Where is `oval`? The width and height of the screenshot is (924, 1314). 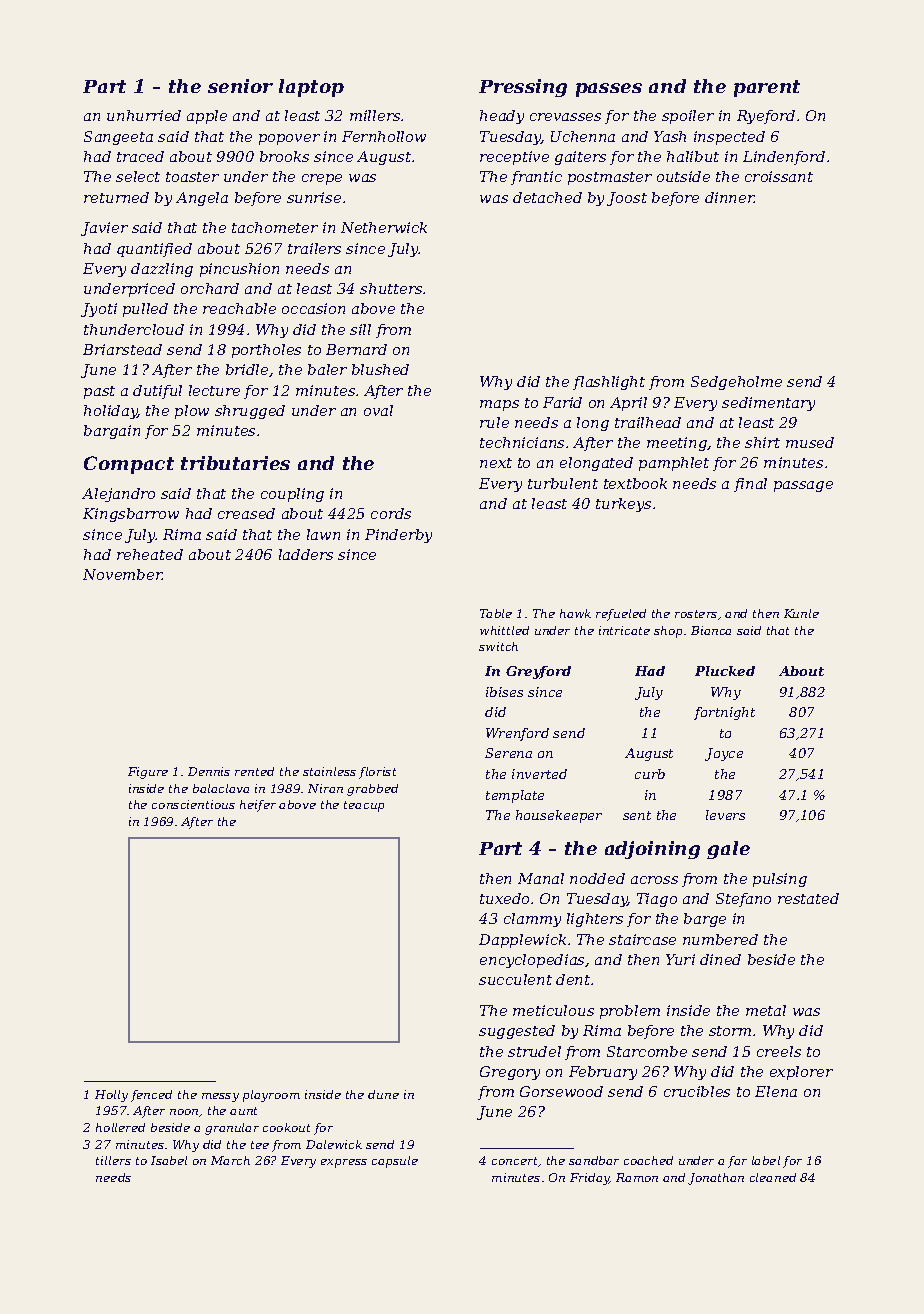
oval is located at coordinates (378, 410).
